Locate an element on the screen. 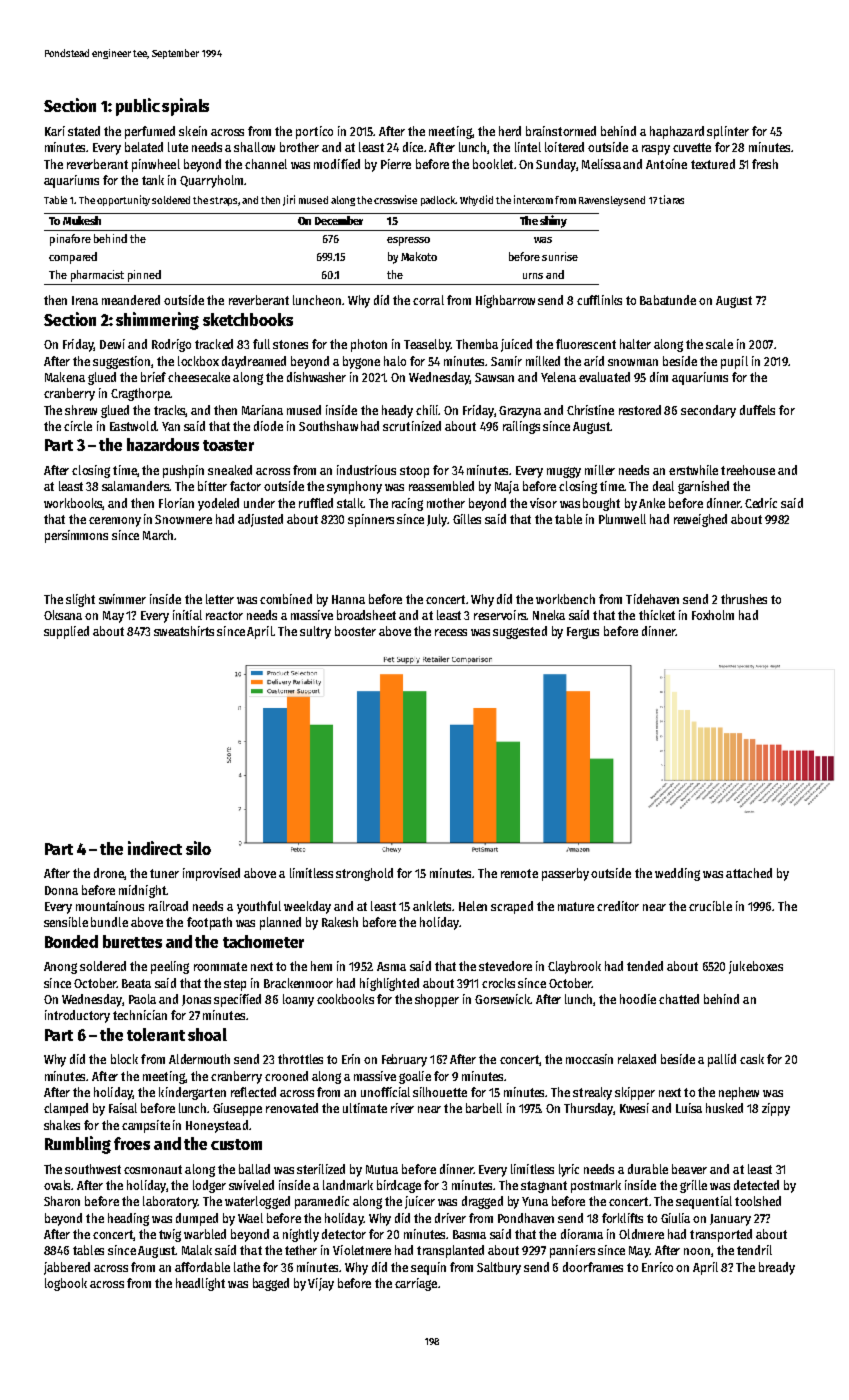  opportunity is located at coordinates (123, 200).
